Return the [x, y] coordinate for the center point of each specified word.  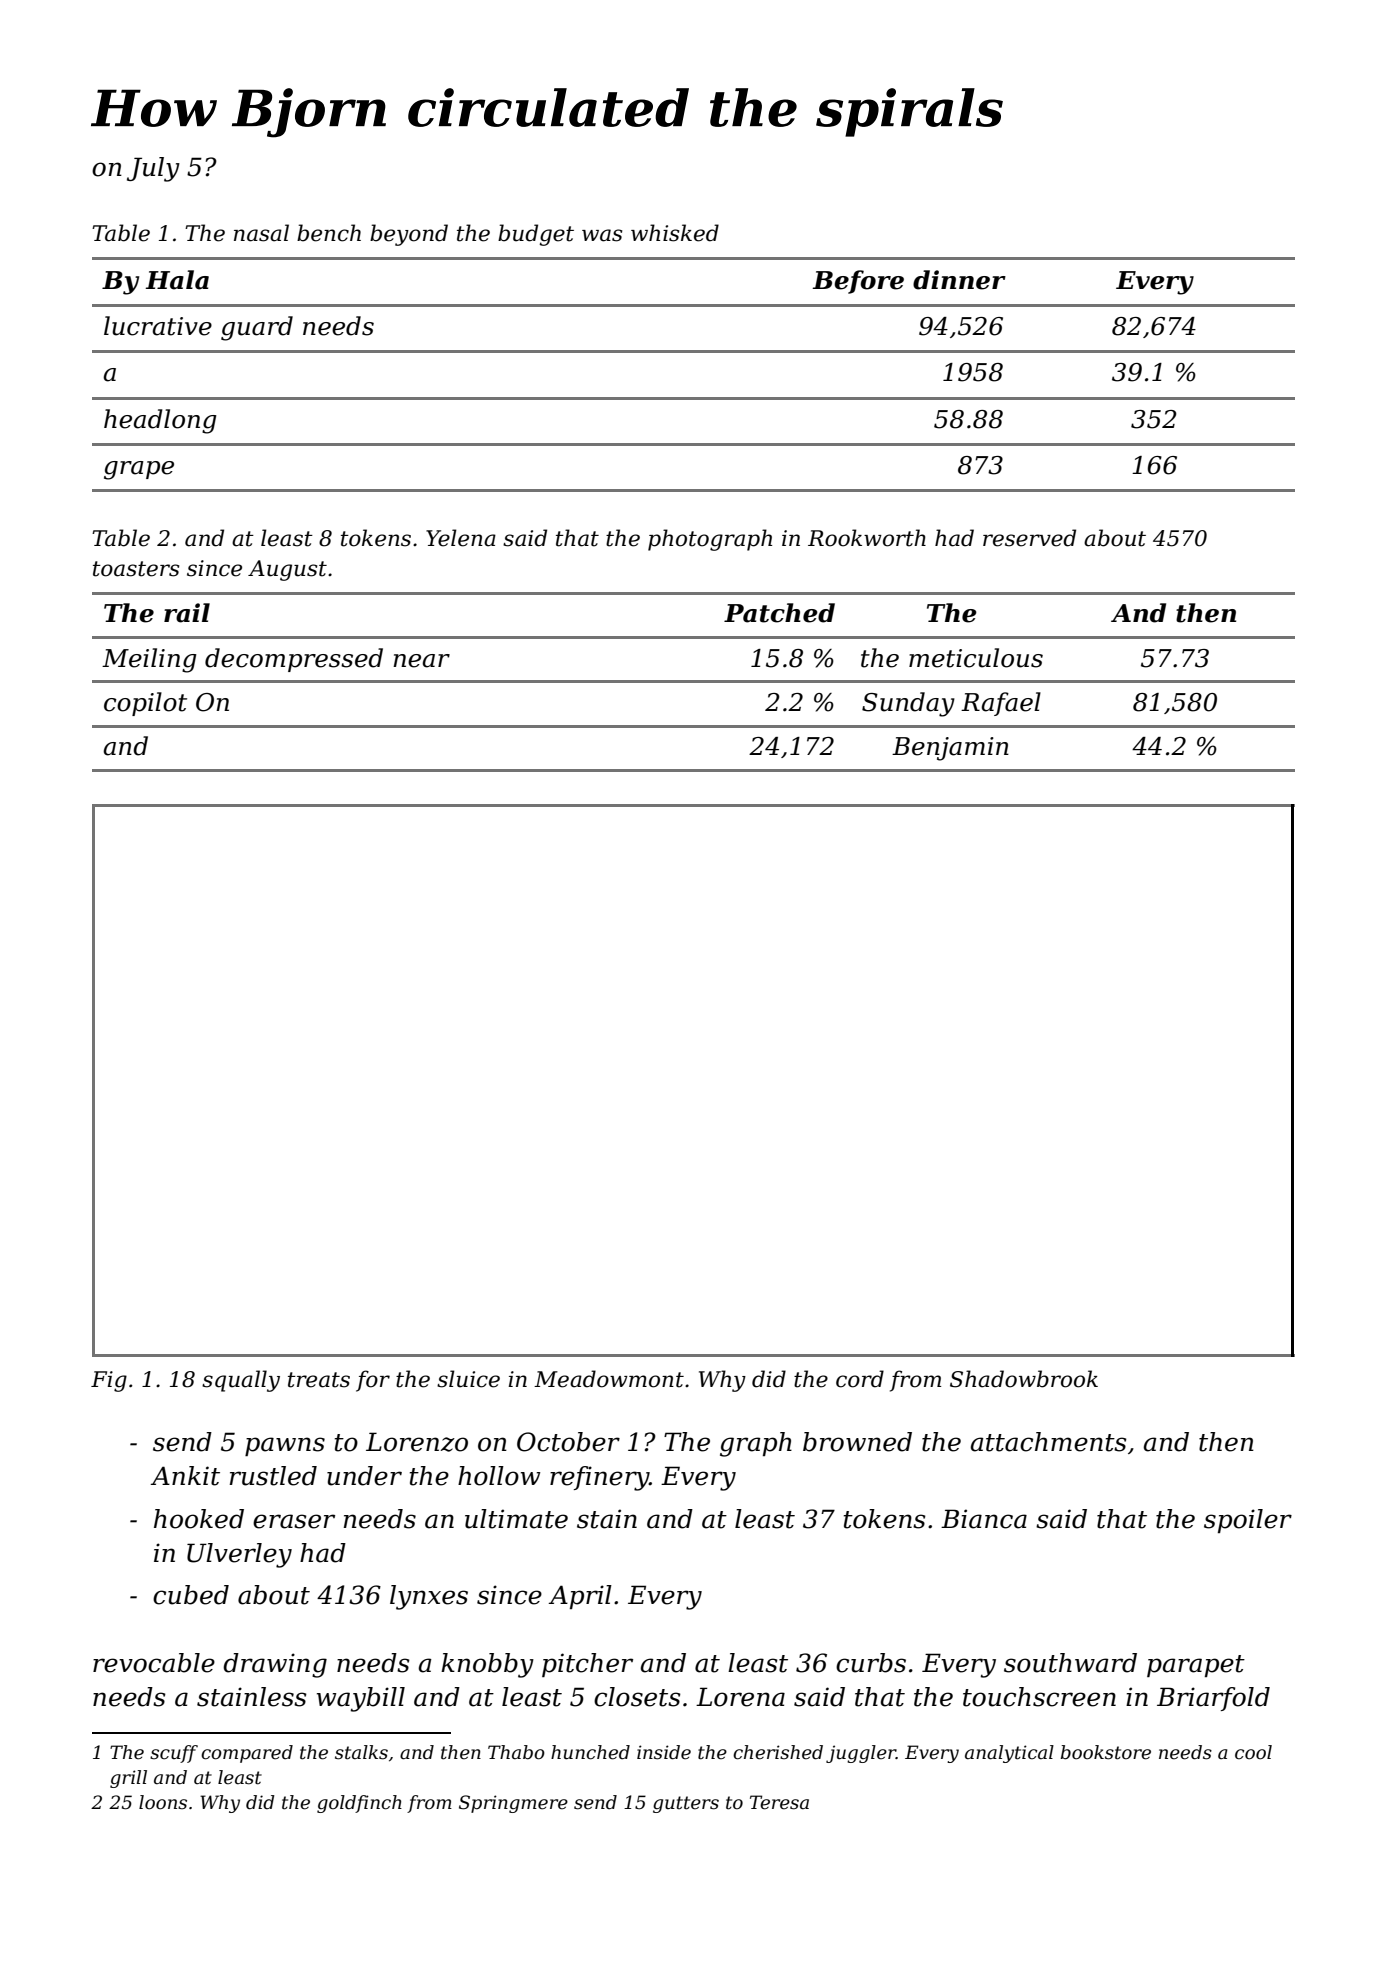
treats [319, 1380]
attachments [1049, 1442]
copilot [145, 704]
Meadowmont [609, 1379]
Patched [779, 613]
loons [163, 1802]
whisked [675, 233]
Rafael [1001, 704]
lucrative [158, 326]
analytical [1009, 1754]
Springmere [513, 1804]
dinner [959, 280]
